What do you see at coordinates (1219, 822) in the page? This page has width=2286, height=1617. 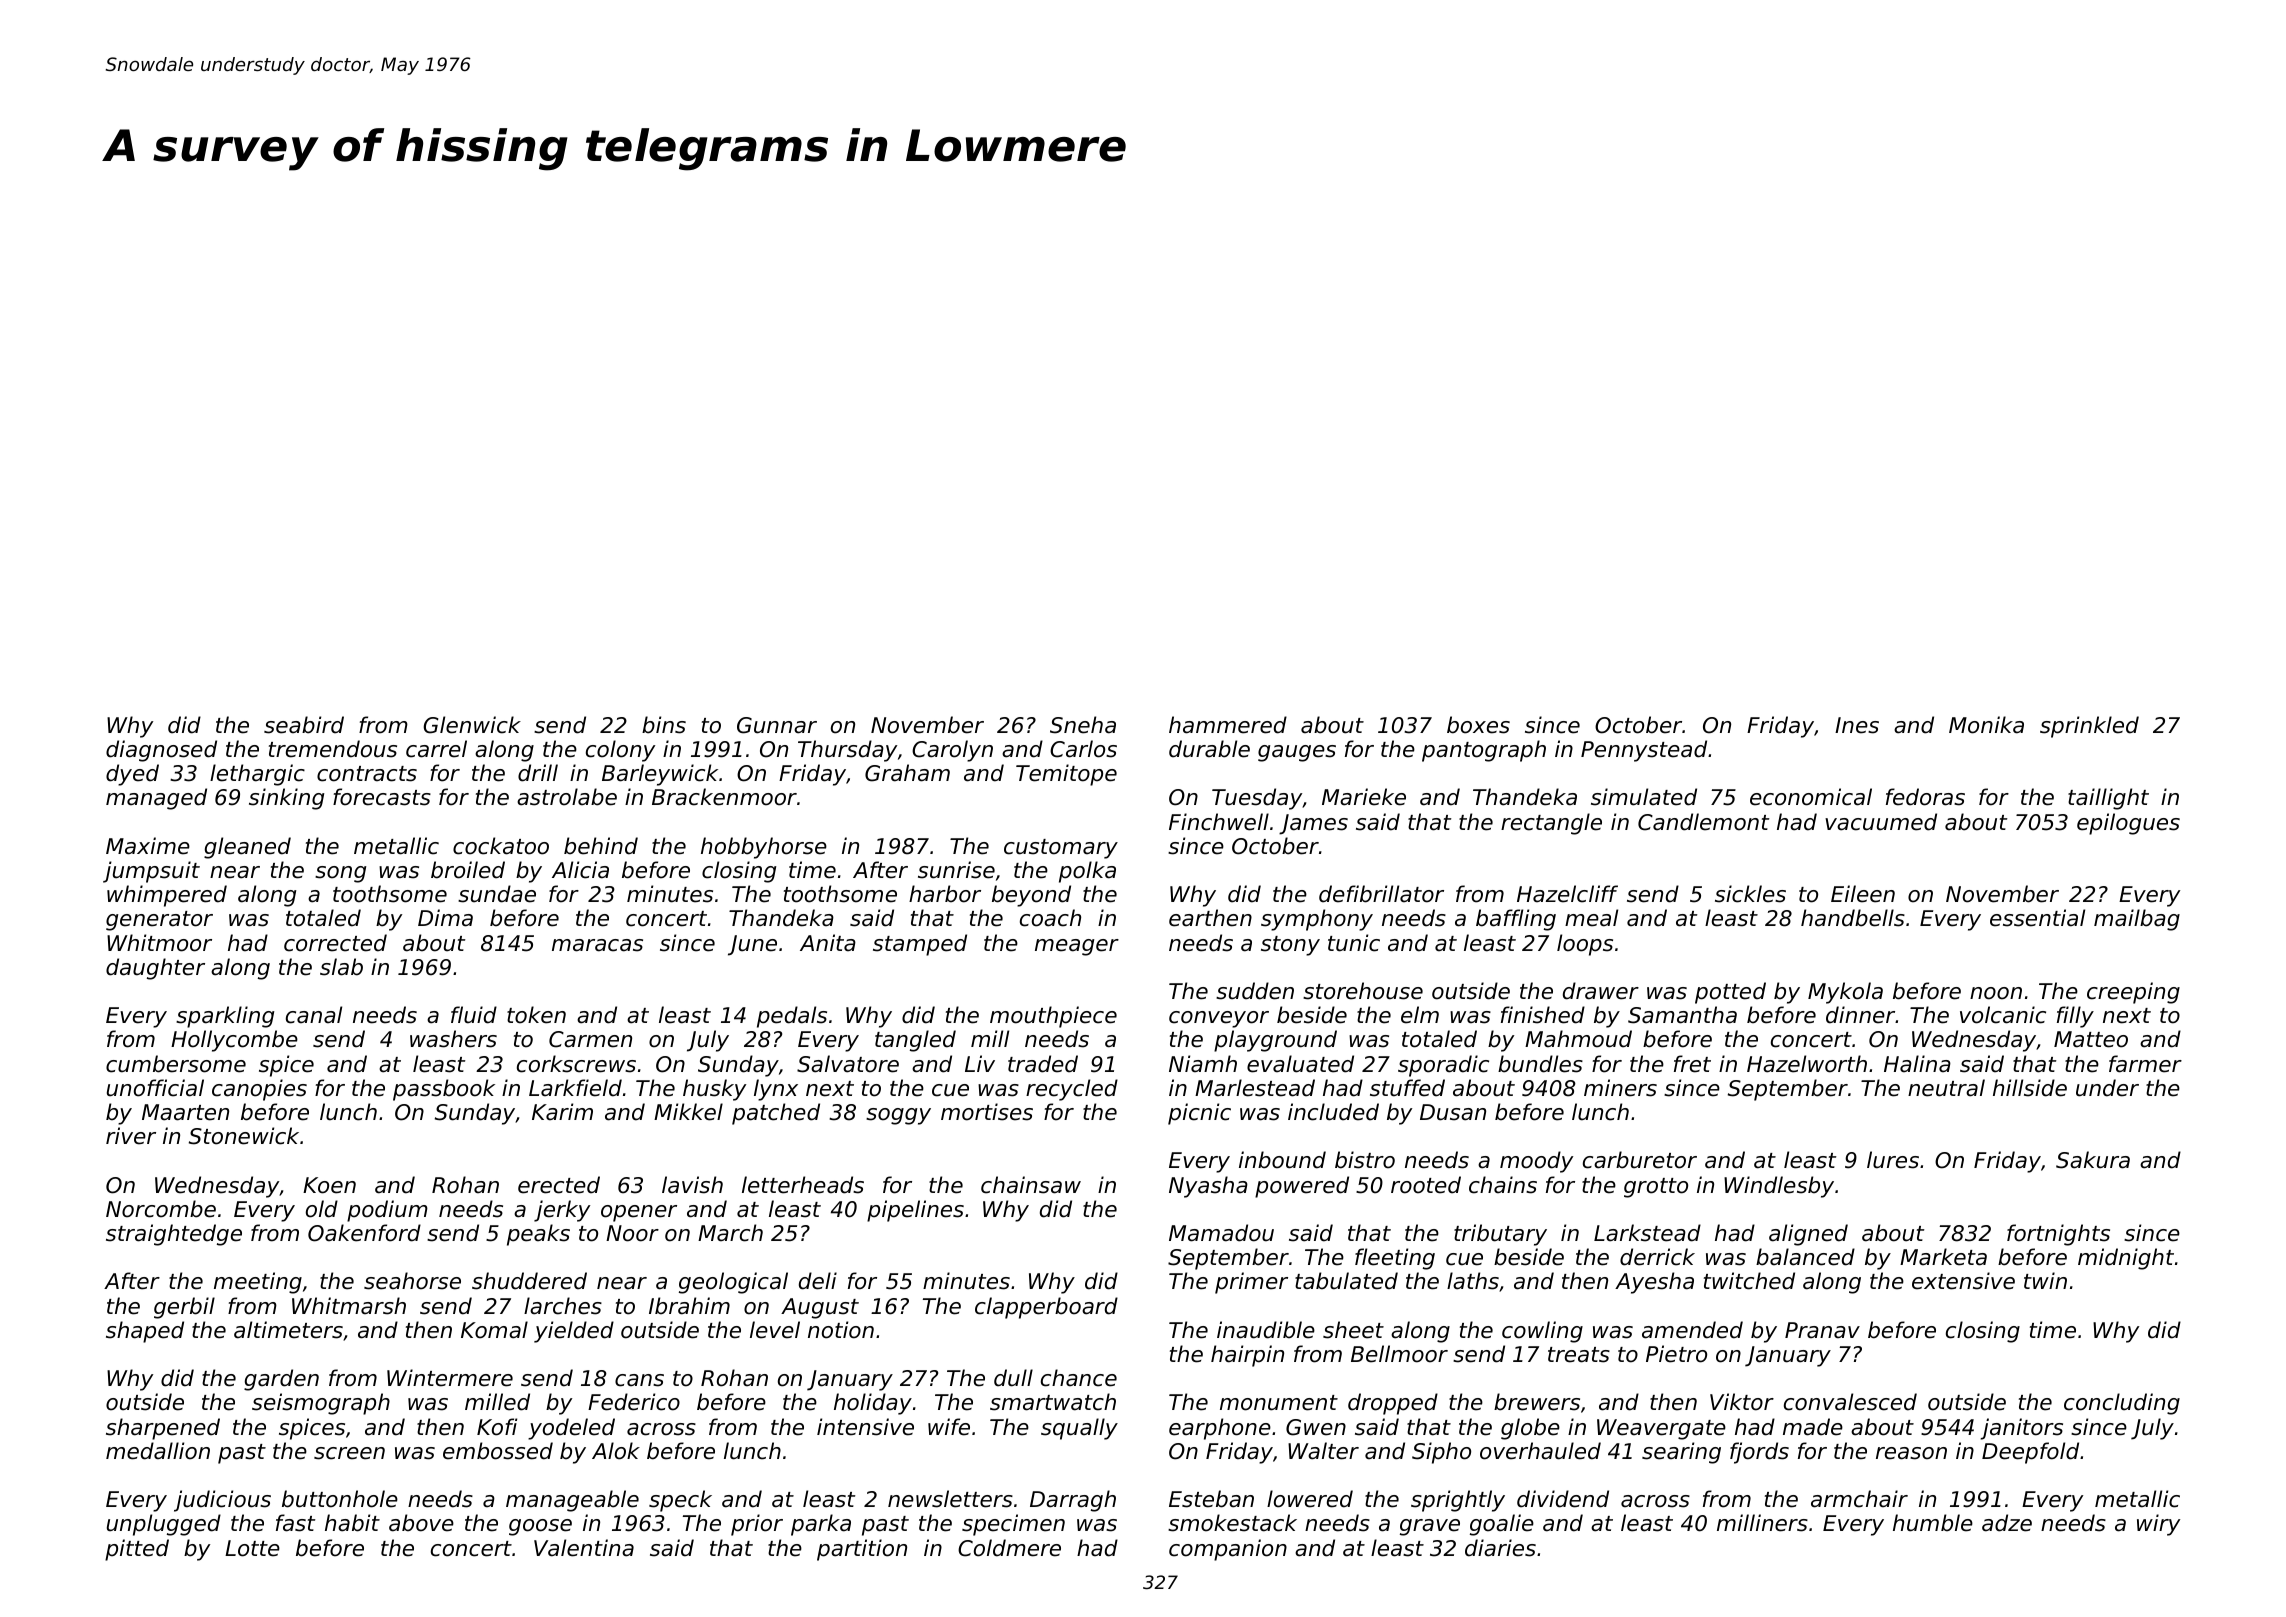 I see `Finchwell` at bounding box center [1219, 822].
